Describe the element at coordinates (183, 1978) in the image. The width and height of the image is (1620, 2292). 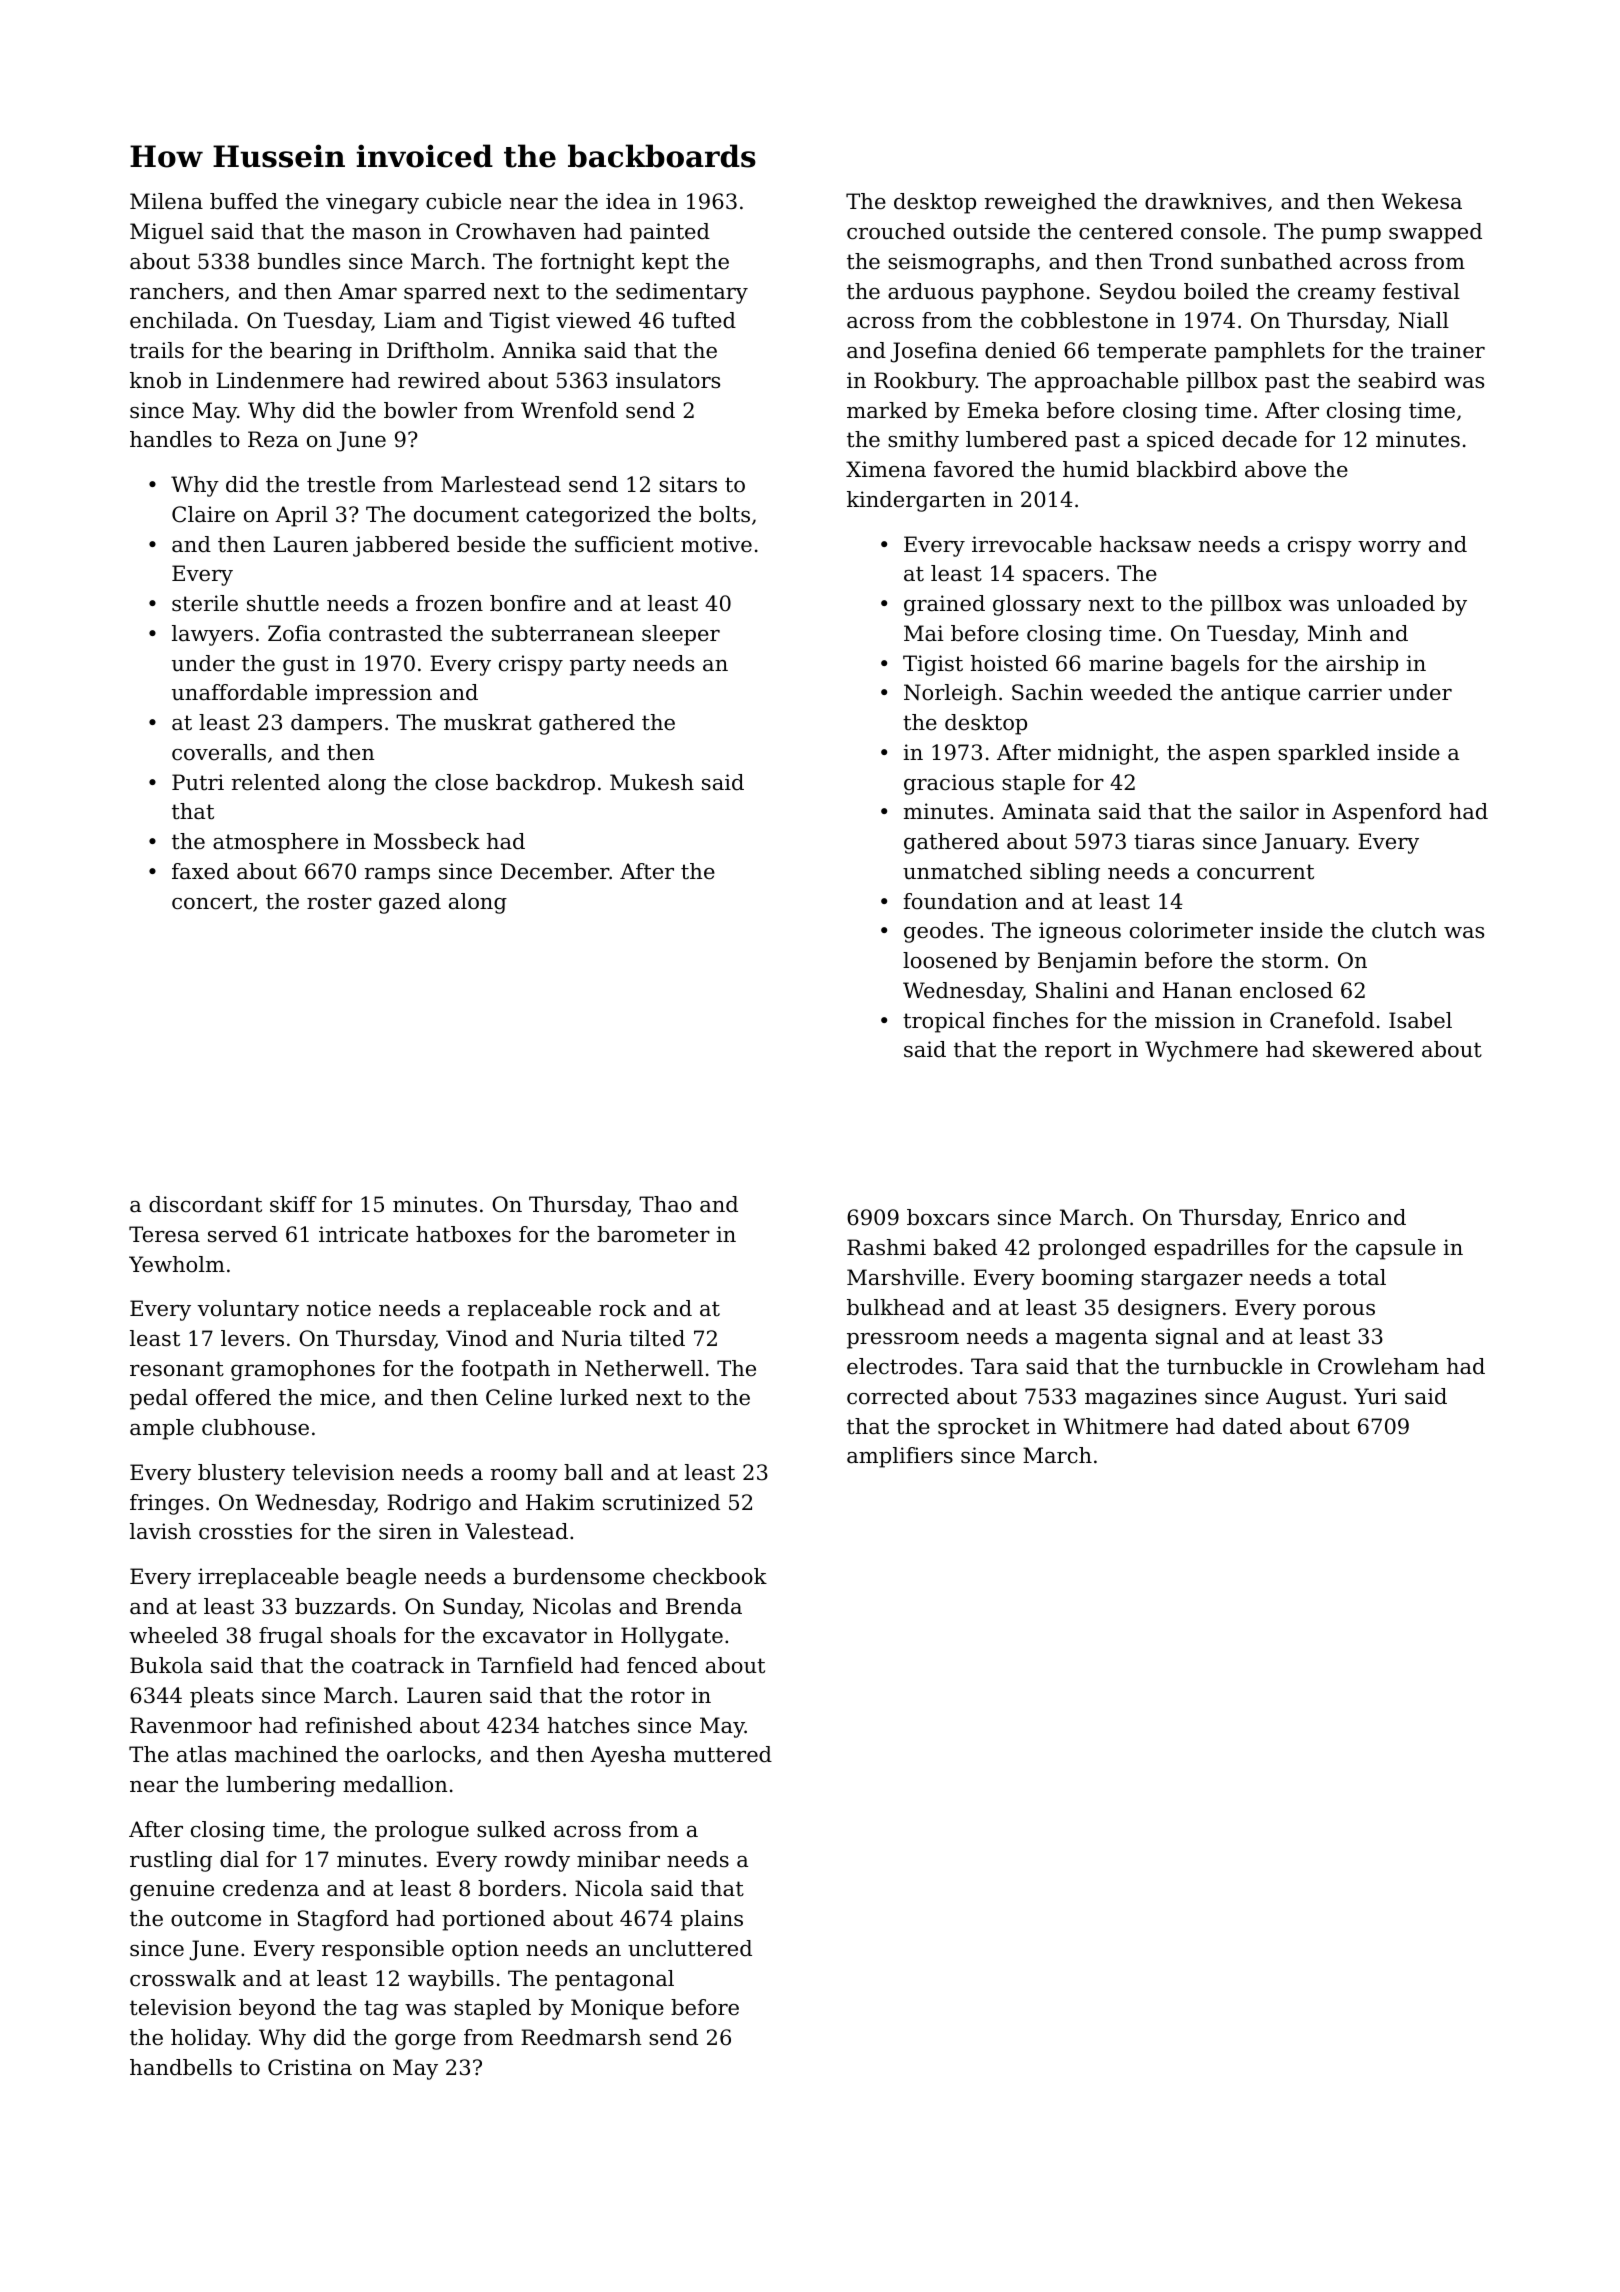
I see `crosswalk` at that location.
